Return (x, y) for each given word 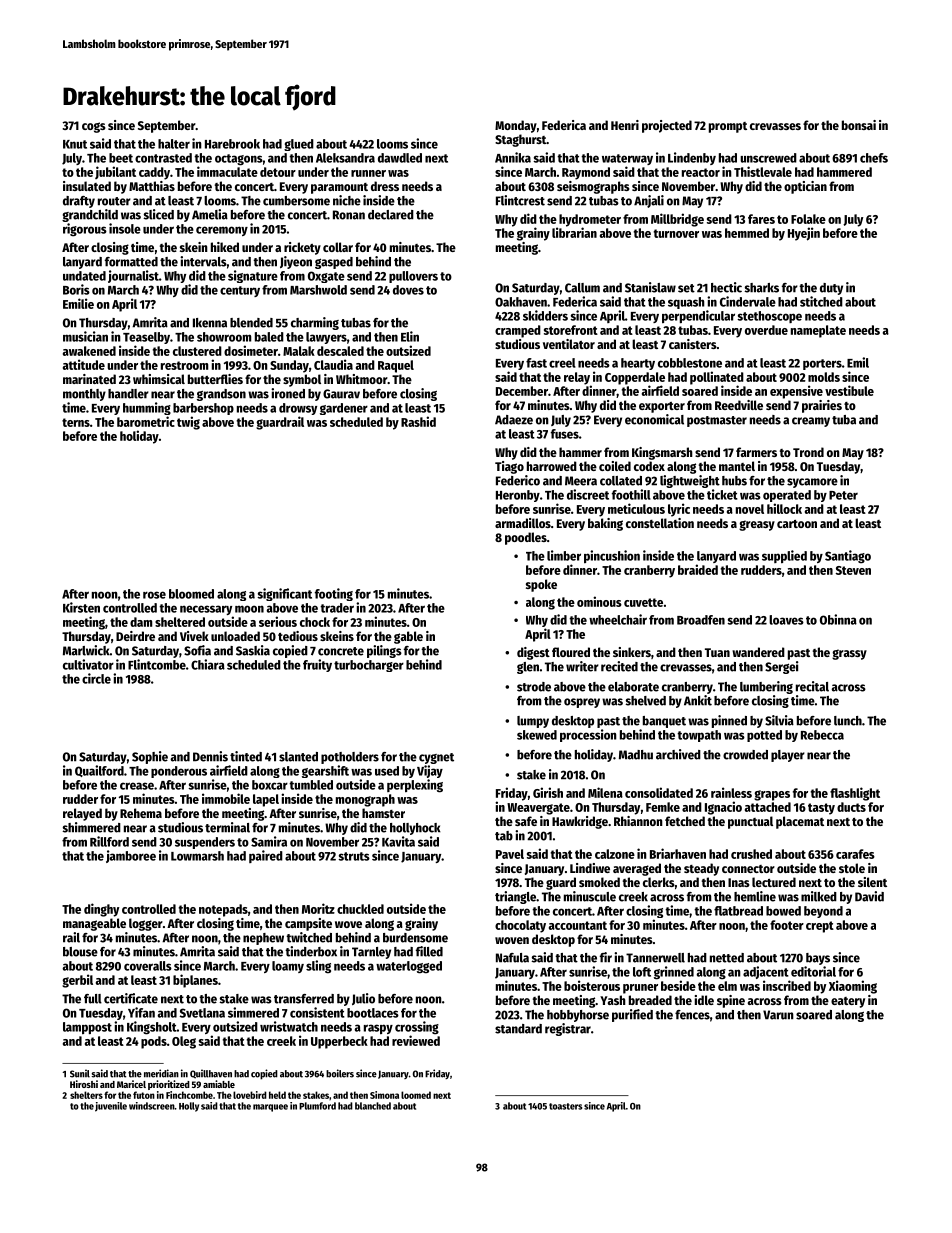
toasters (565, 1106)
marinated (89, 379)
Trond (808, 452)
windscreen (152, 1106)
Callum (582, 288)
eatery (848, 1002)
